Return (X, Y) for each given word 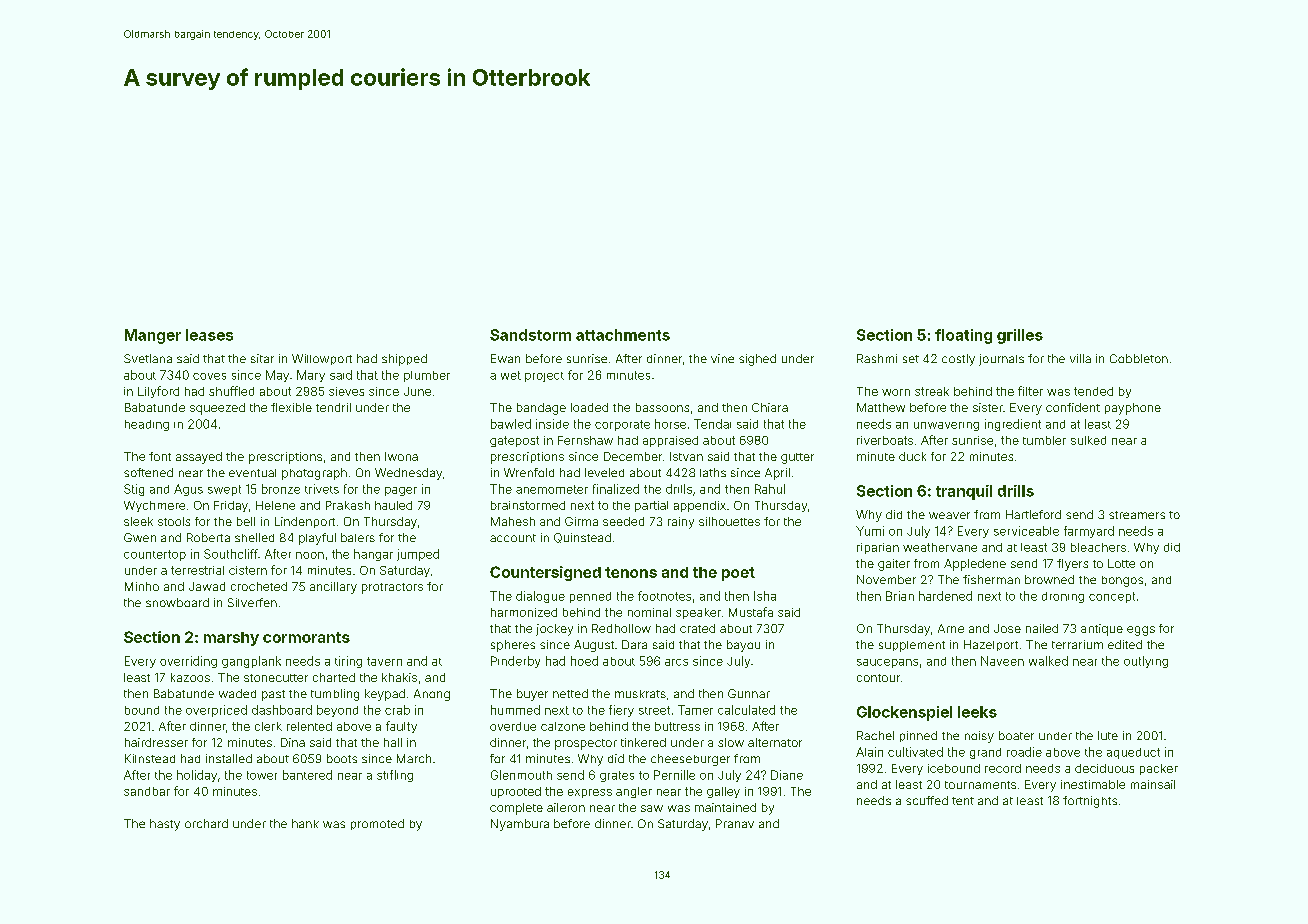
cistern (248, 570)
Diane (787, 775)
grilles (1020, 336)
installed (229, 758)
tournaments (980, 785)
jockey (554, 630)
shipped (404, 360)
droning (1063, 597)
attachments (623, 335)
